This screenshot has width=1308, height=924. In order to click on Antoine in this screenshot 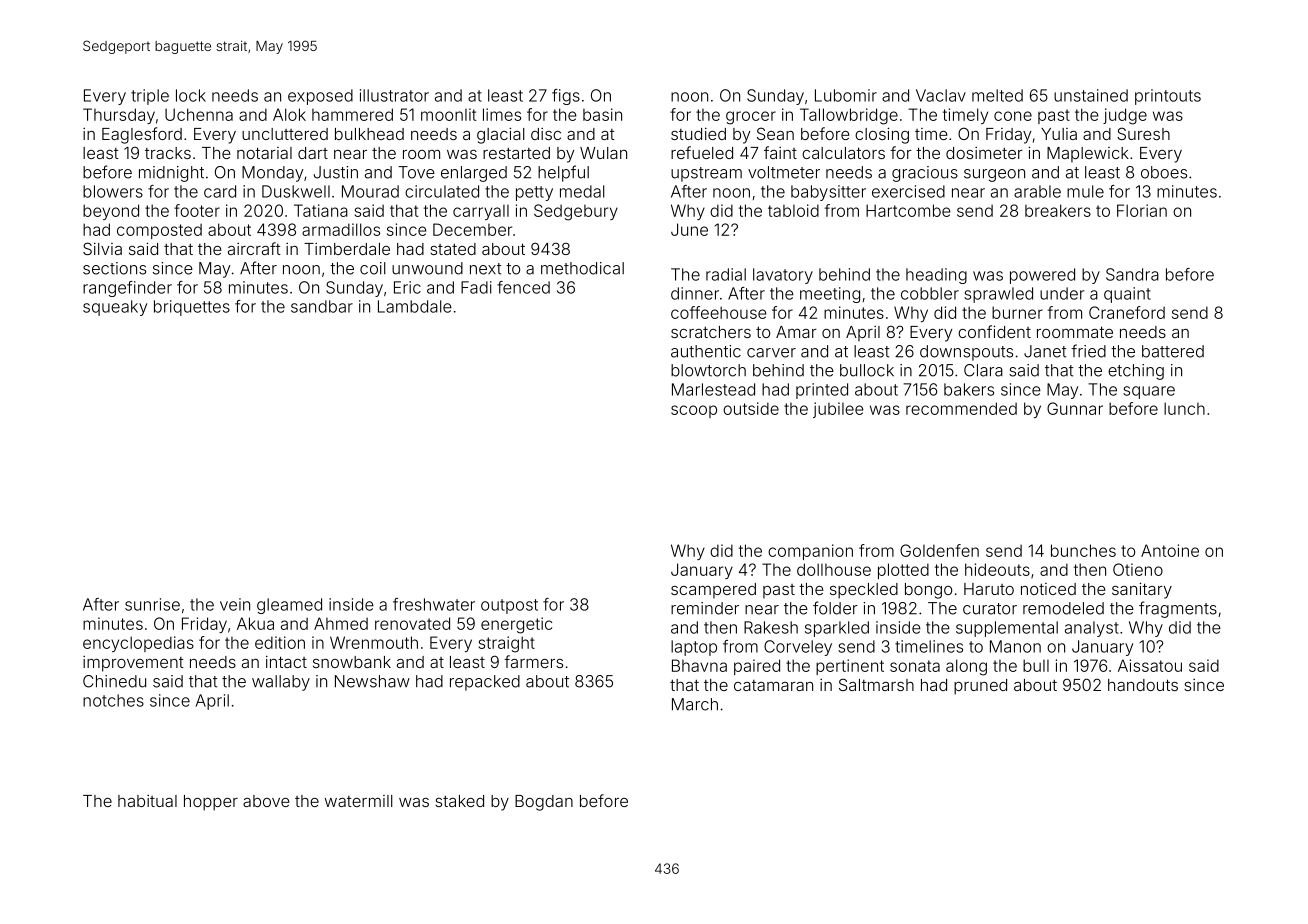, I will do `click(1170, 550)`.
